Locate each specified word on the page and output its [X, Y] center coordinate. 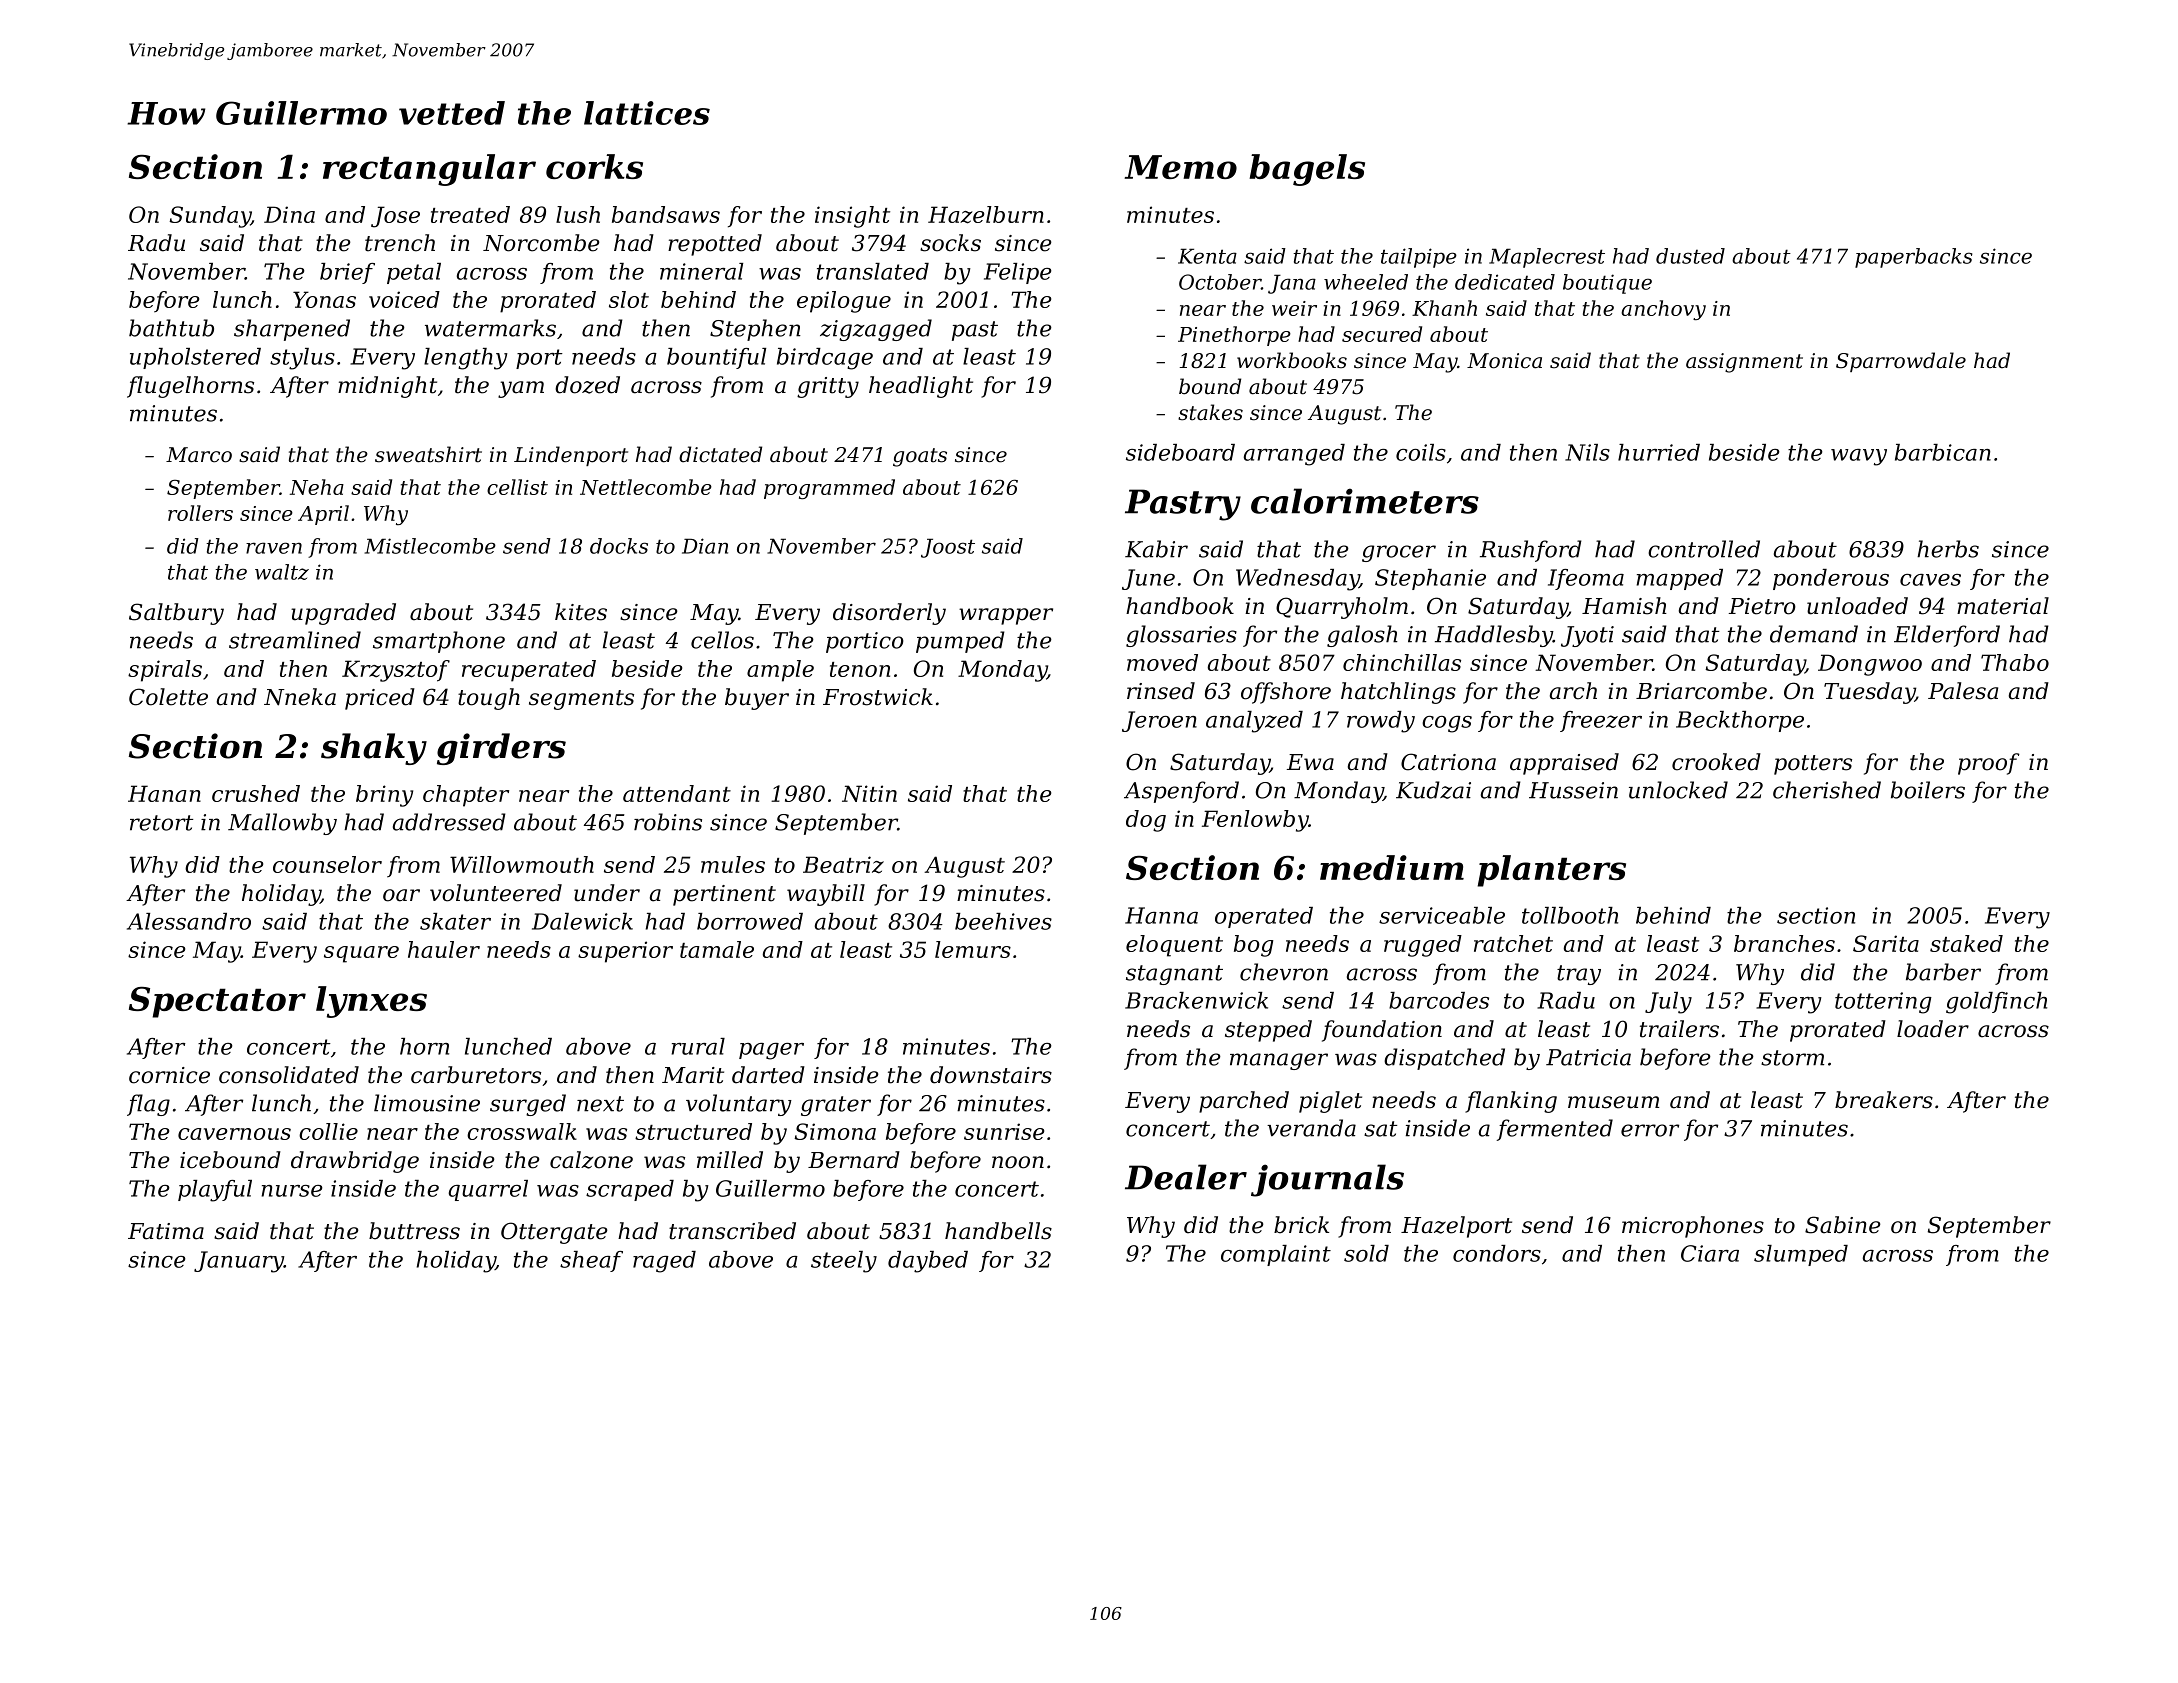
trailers [1679, 1029]
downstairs [991, 1075]
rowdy [1381, 722]
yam [521, 389]
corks [594, 166]
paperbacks [1914, 258]
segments [581, 700]
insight [852, 217]
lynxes [371, 1002]
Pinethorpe [1234, 336]
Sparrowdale [1901, 362]
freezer [1601, 721]
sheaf [591, 1261]
